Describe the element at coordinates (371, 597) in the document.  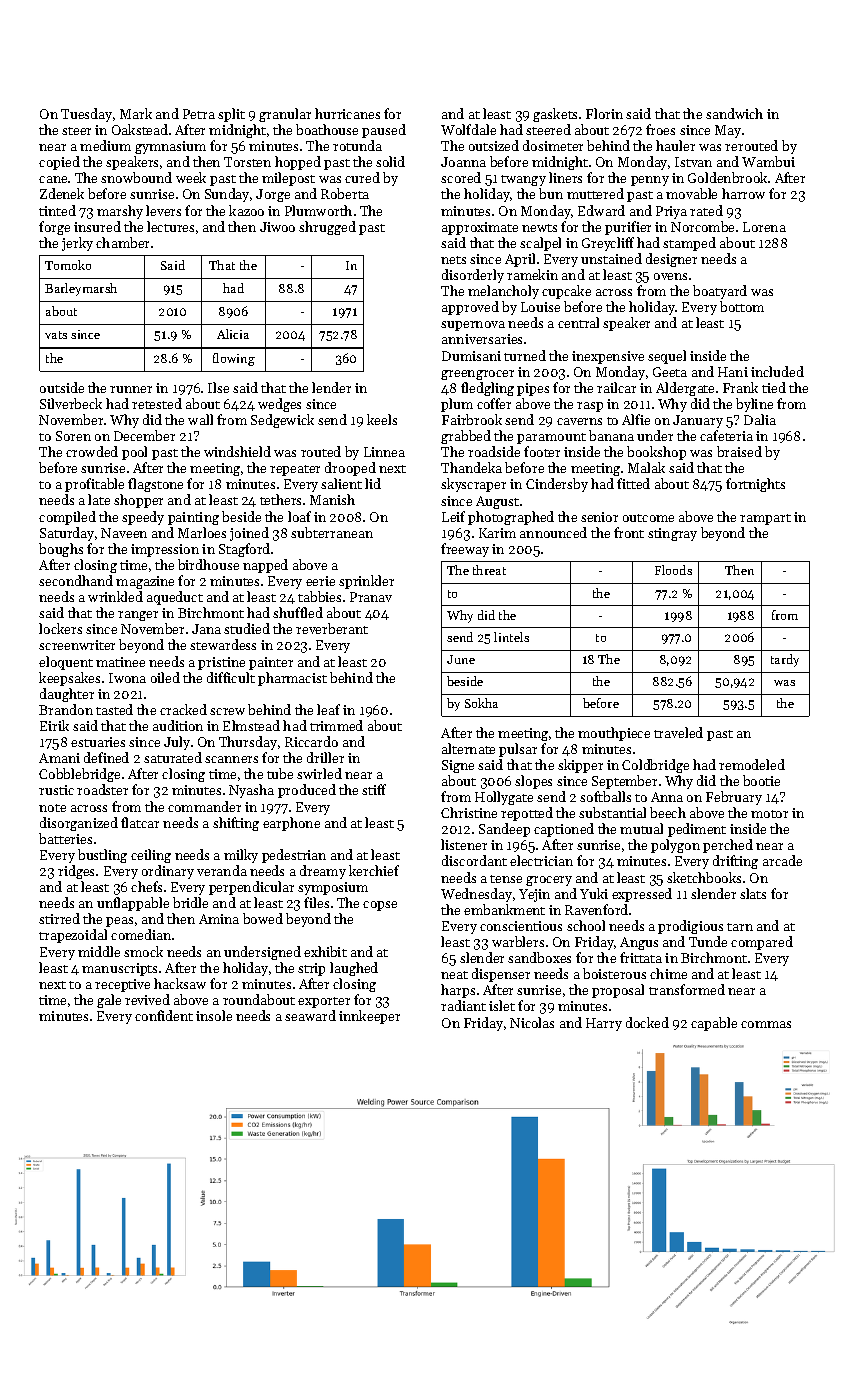
I see `Pranav` at that location.
